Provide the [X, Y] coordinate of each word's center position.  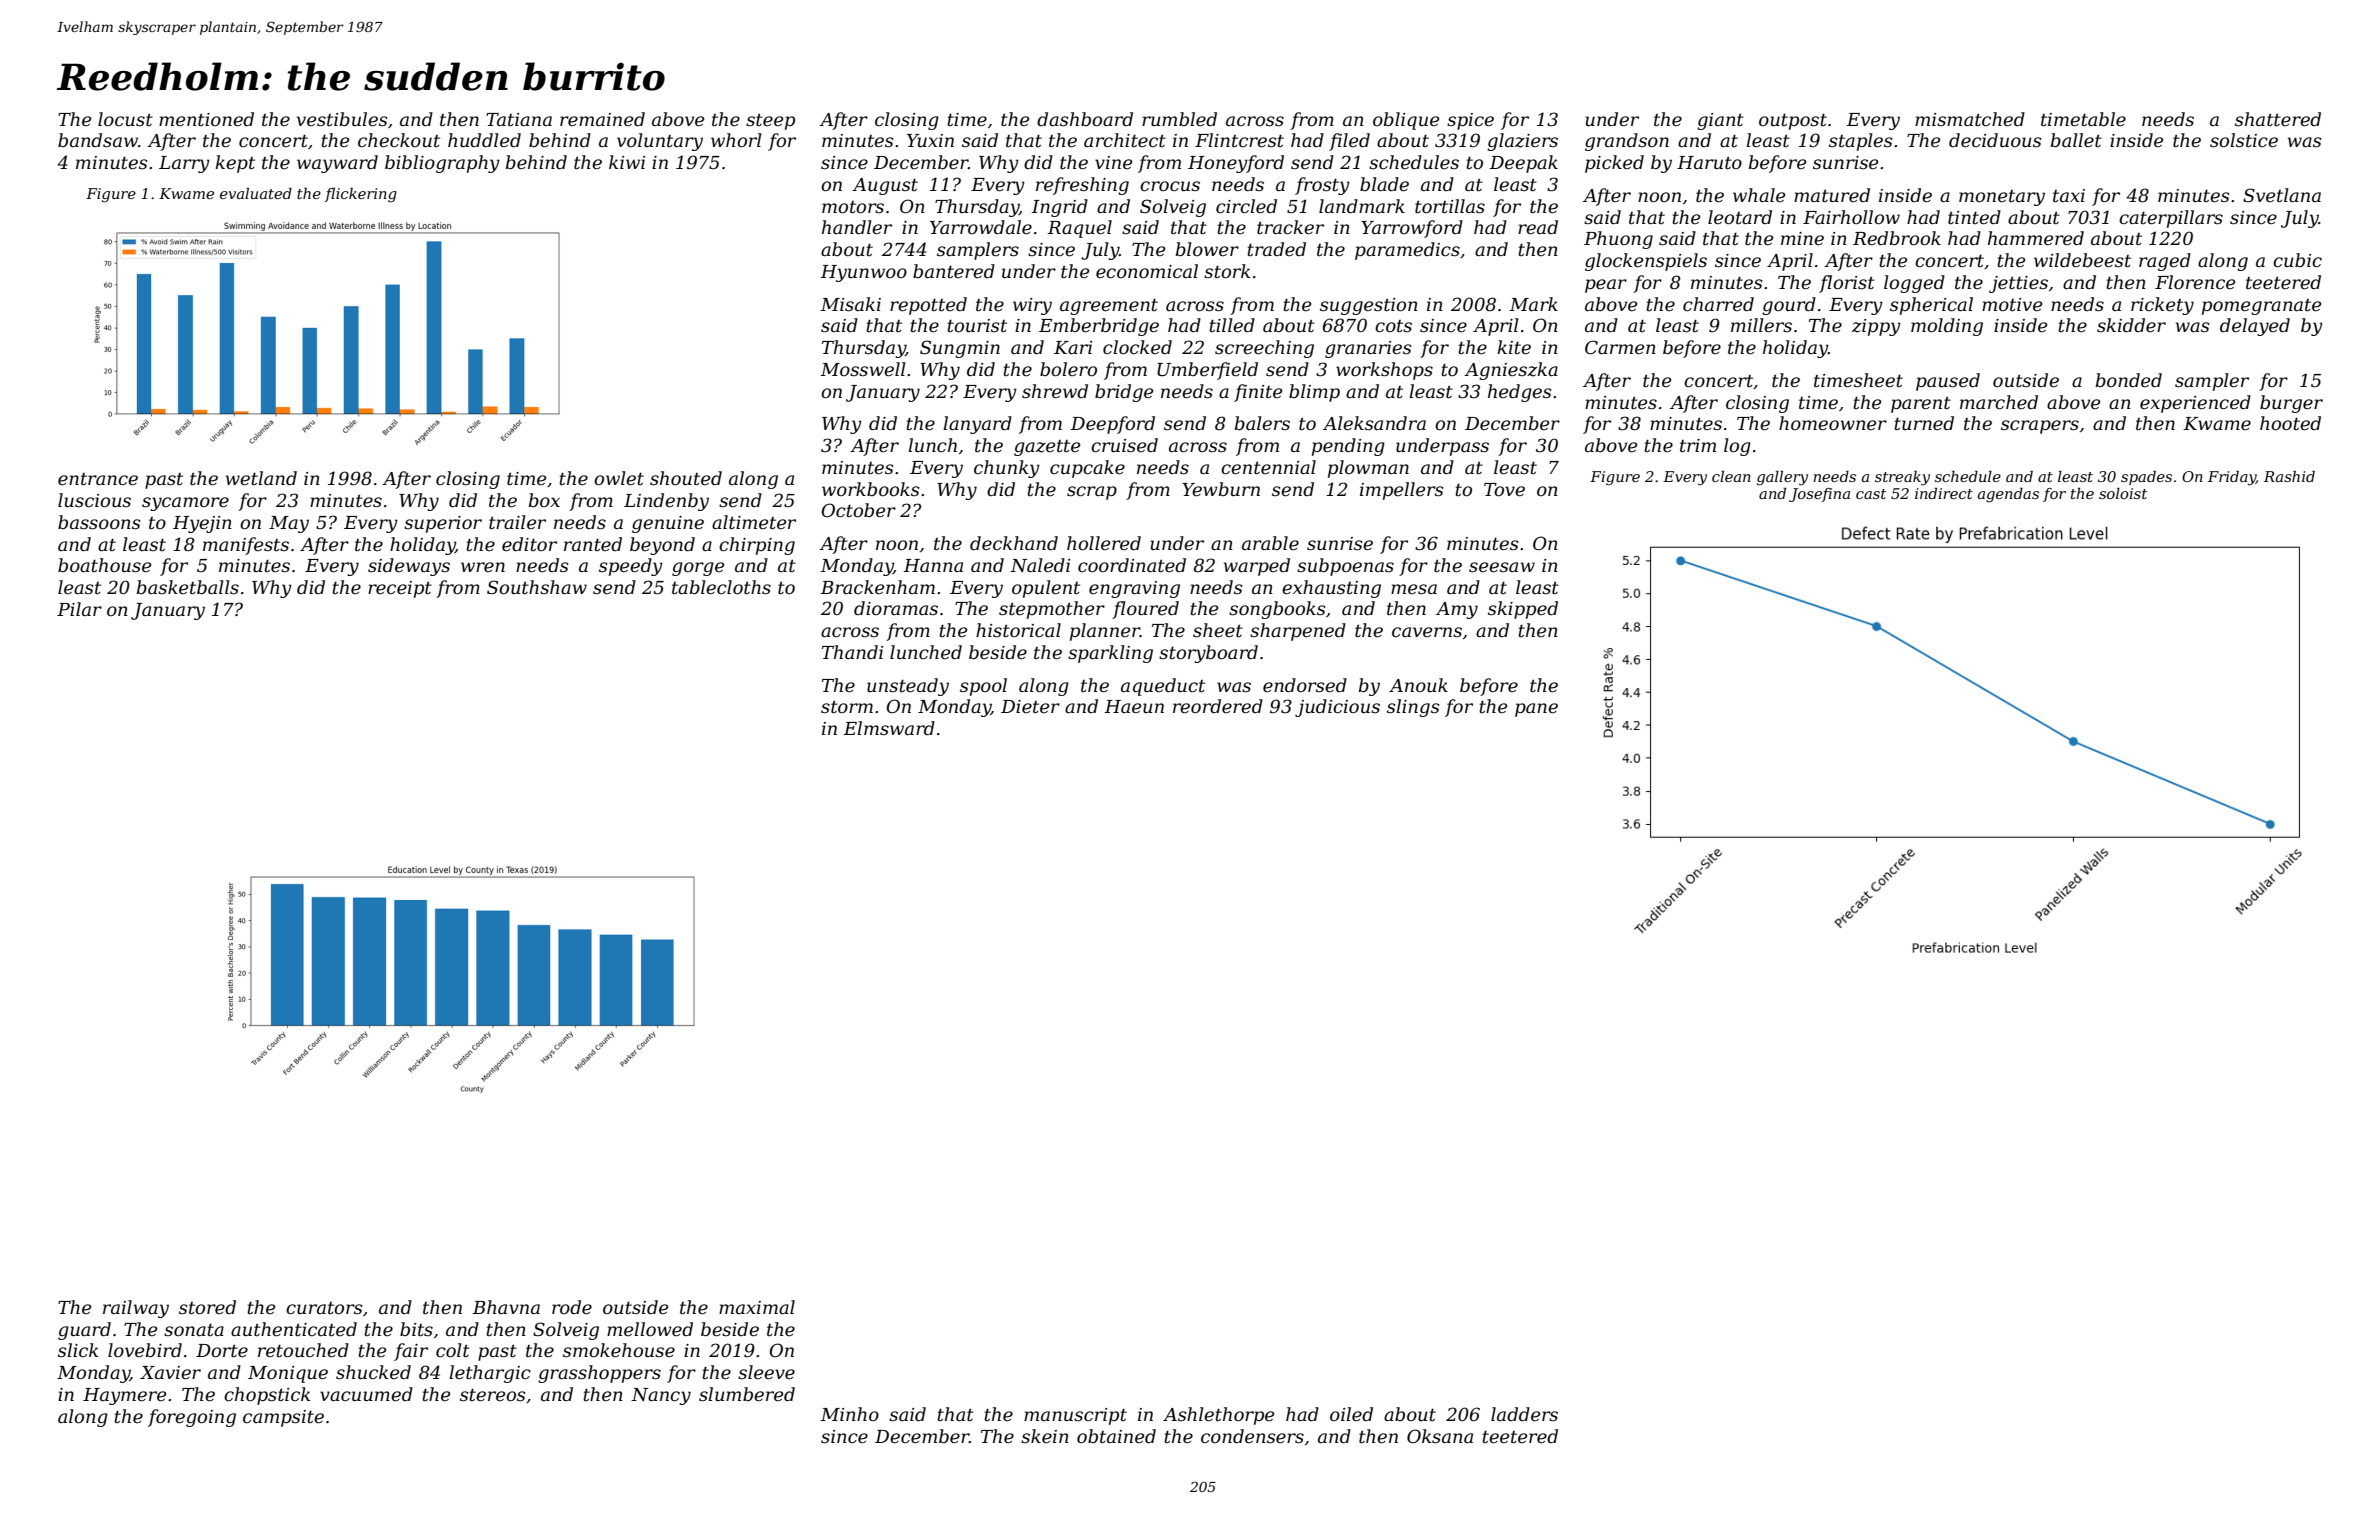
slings [1413, 708]
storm [847, 707]
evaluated [256, 193]
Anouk [1418, 685]
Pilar [79, 609]
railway [136, 1309]
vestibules [342, 119]
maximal [757, 1307]
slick [78, 1350]
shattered [2278, 119]
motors [853, 207]
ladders [1524, 1414]
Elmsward [889, 728]
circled [1246, 206]
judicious [1337, 708]
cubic [2297, 260]
